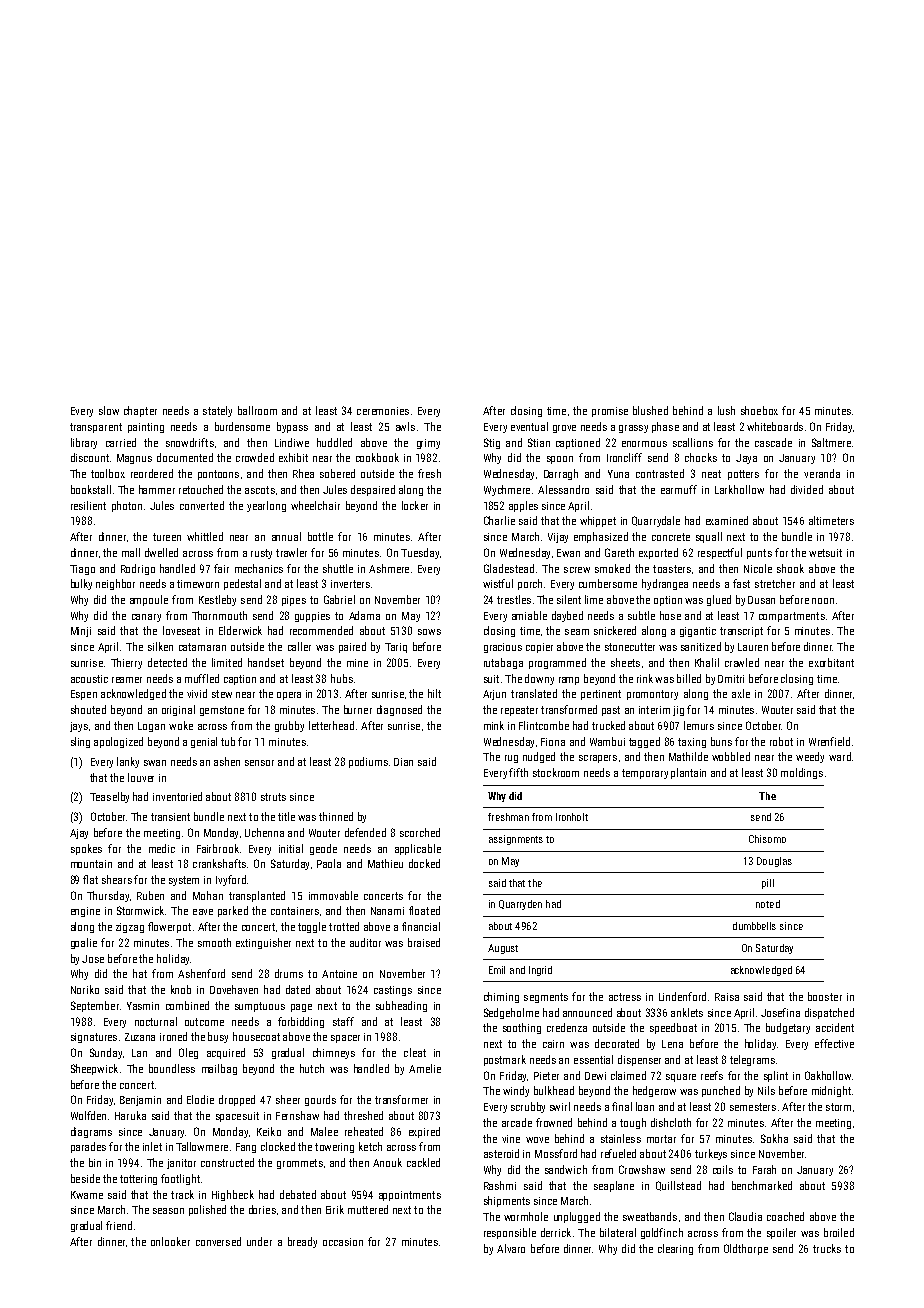 This screenshot has height=1308, width=924. What do you see at coordinates (721, 741) in the screenshot?
I see `buns` at bounding box center [721, 741].
